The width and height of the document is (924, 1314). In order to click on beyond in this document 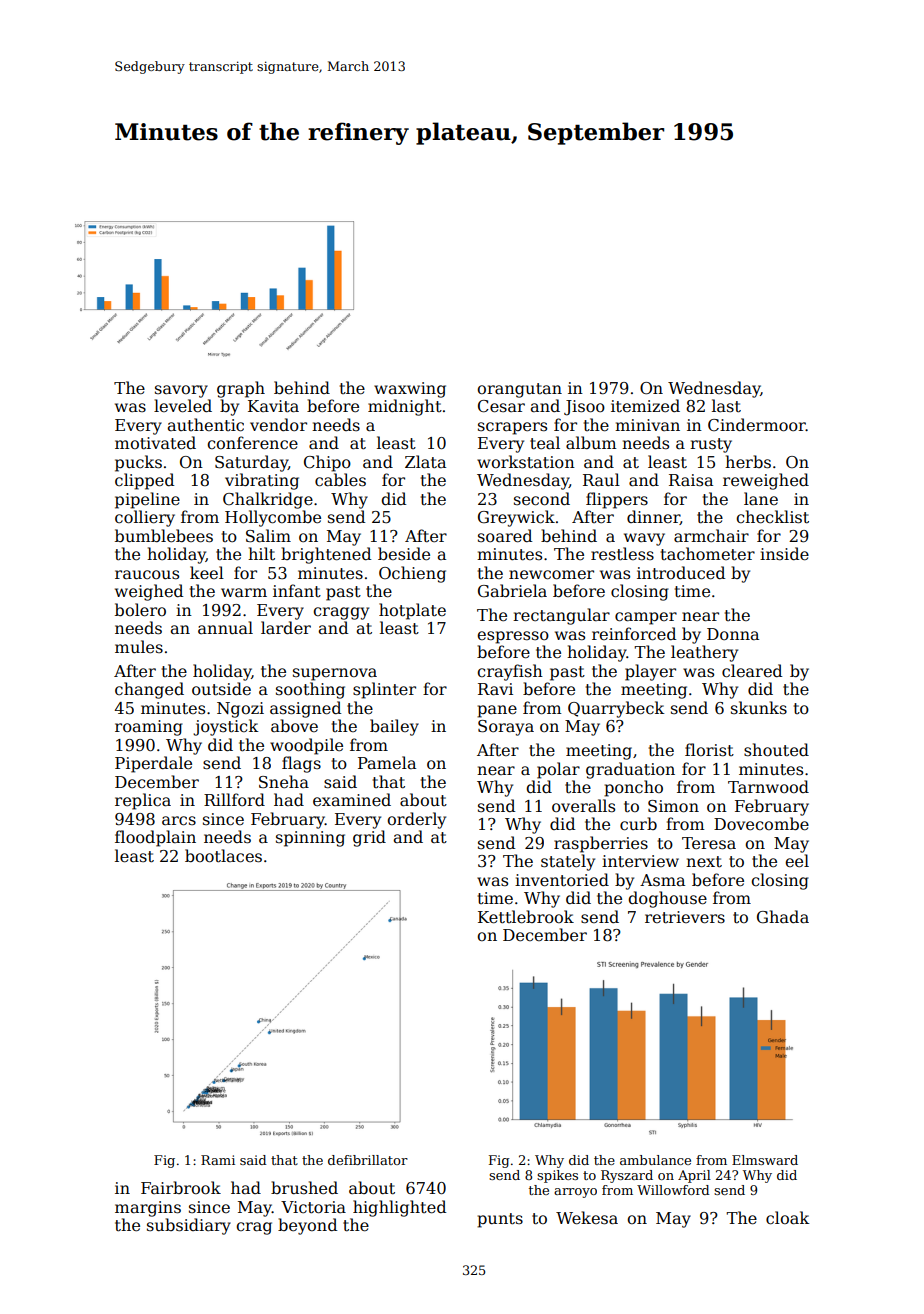, I will do `click(307, 1226)`.
